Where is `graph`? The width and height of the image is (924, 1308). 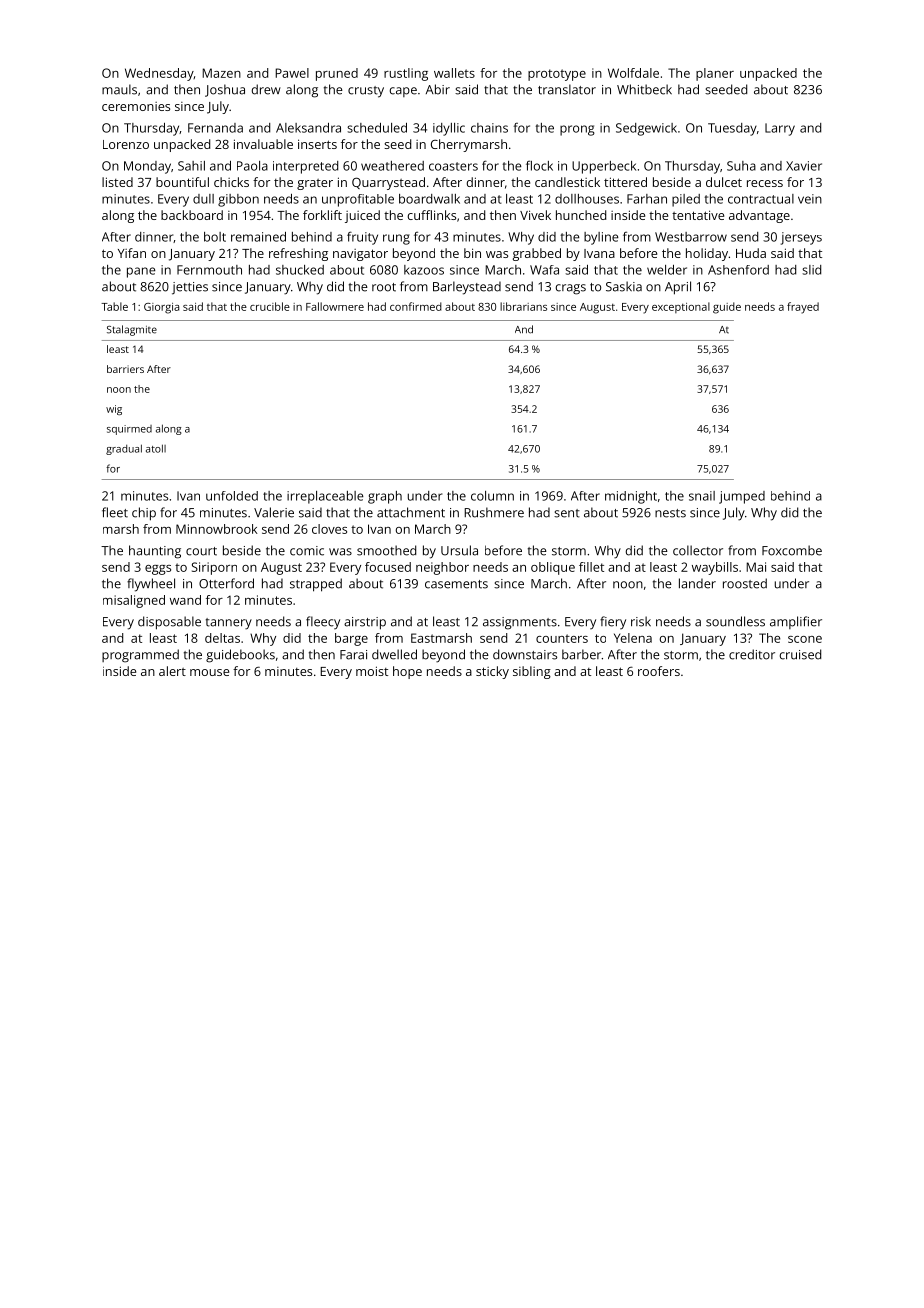 graph is located at coordinates (385, 497).
